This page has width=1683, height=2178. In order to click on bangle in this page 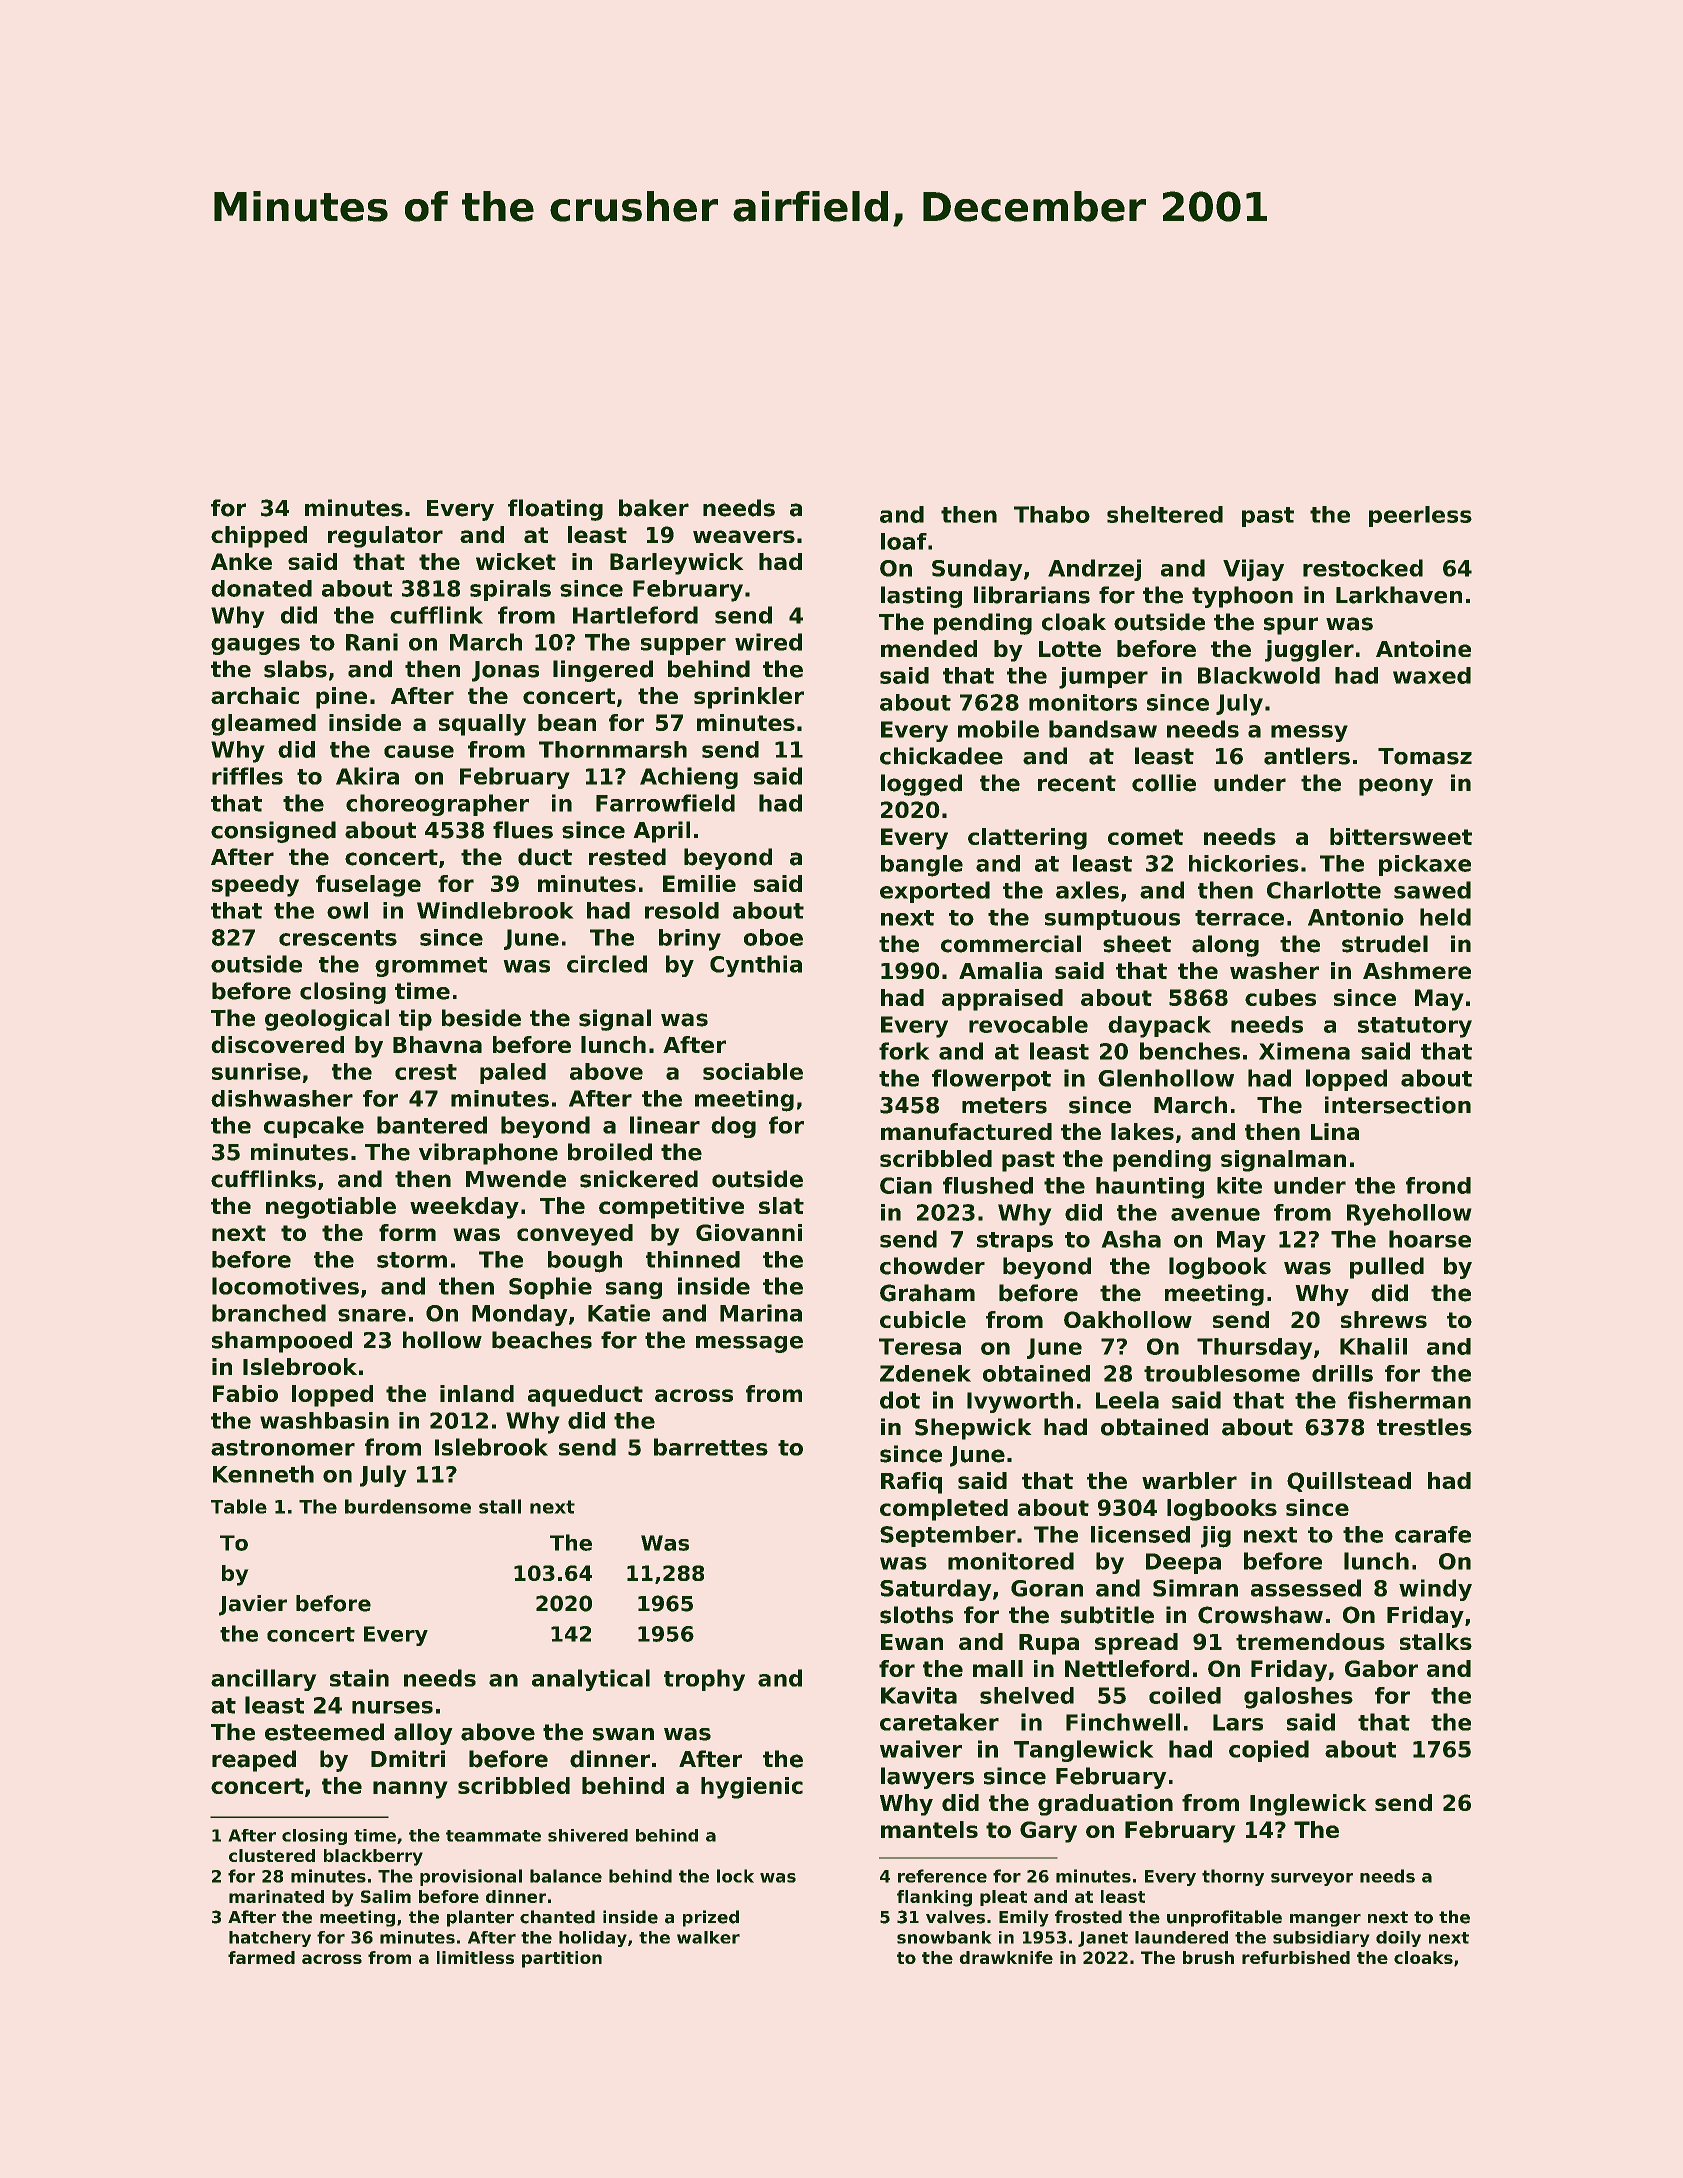, I will do `click(922, 866)`.
